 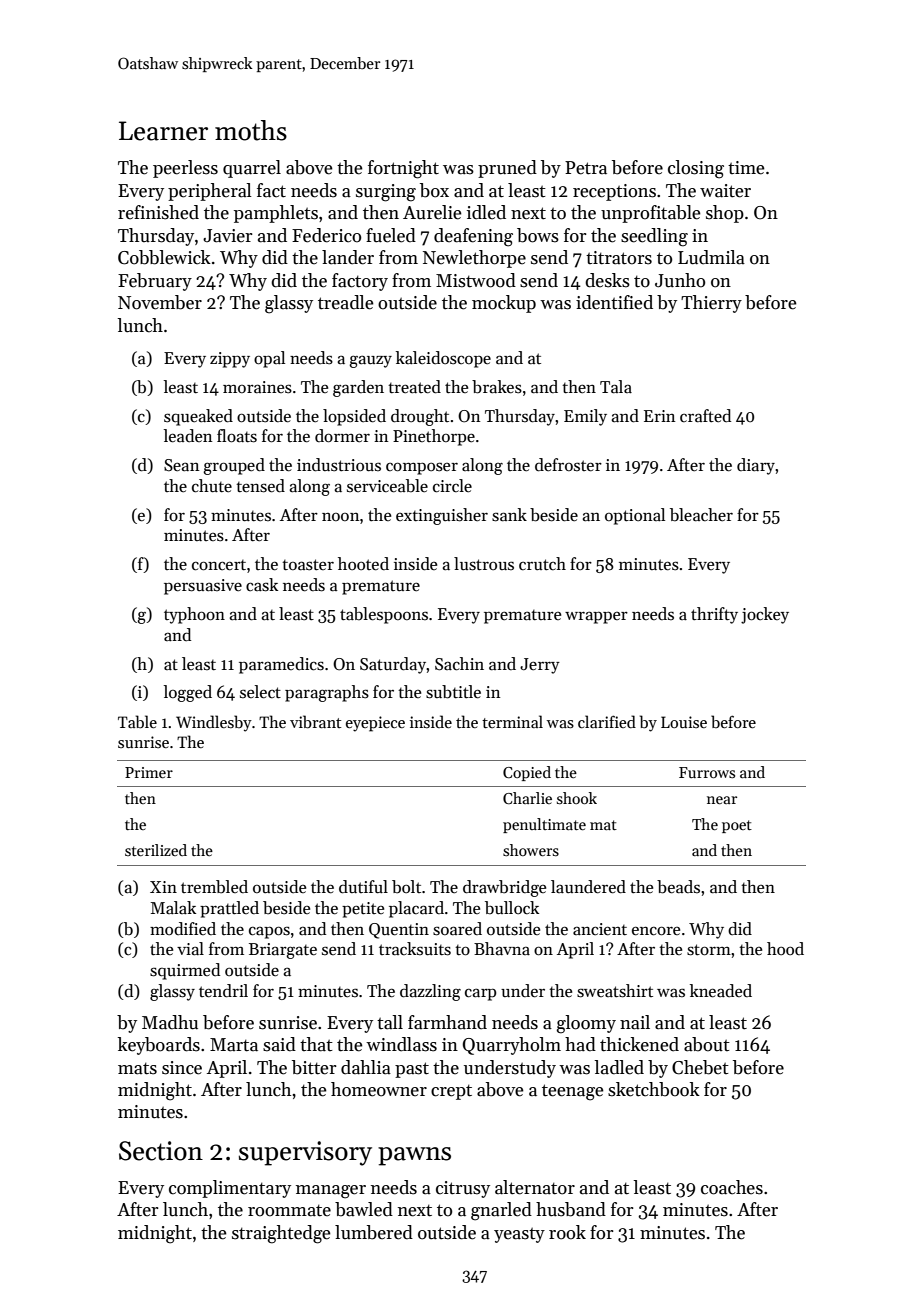 I want to click on yeasty, so click(x=519, y=1235).
